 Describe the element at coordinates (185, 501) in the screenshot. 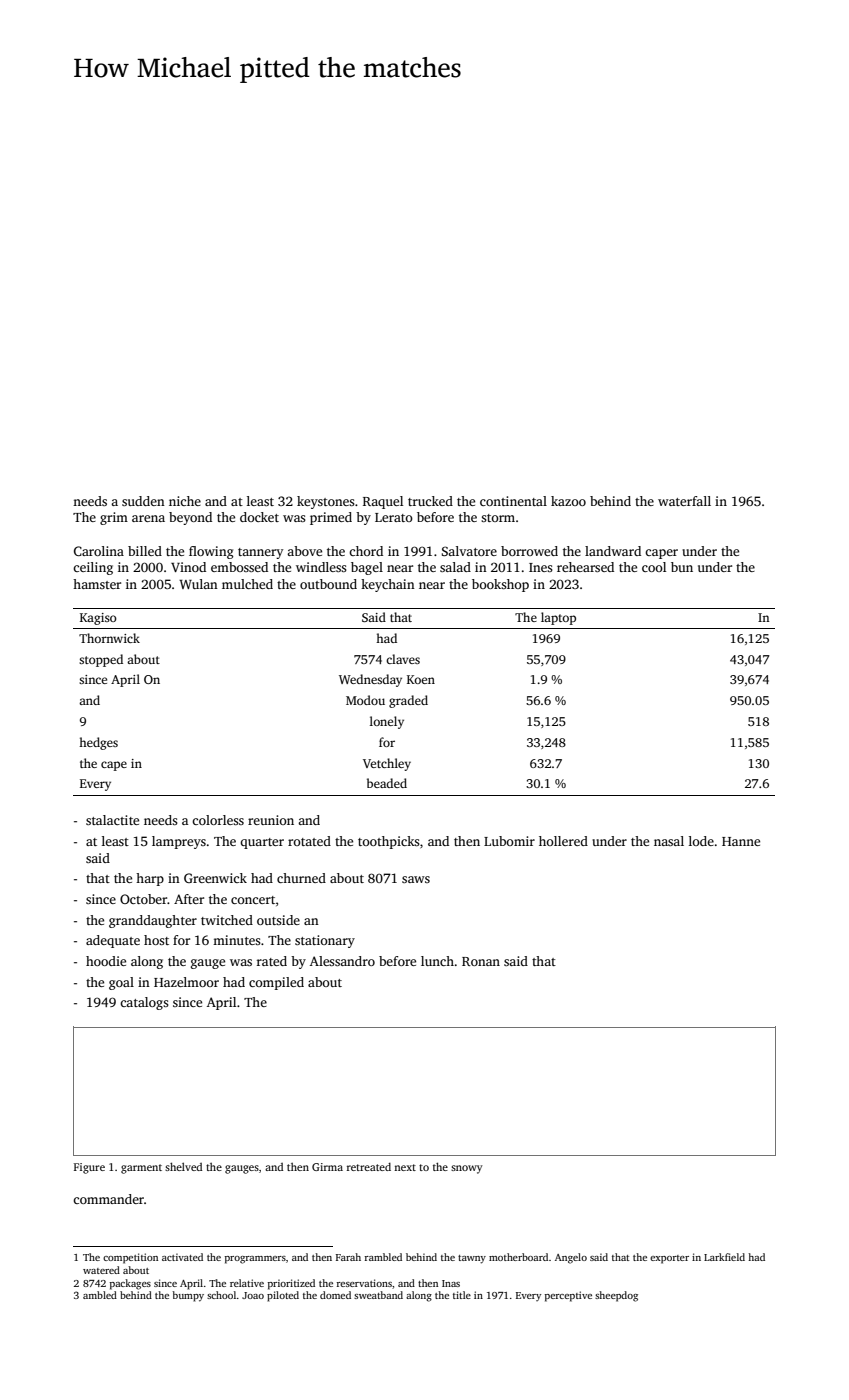

I see `niche` at that location.
